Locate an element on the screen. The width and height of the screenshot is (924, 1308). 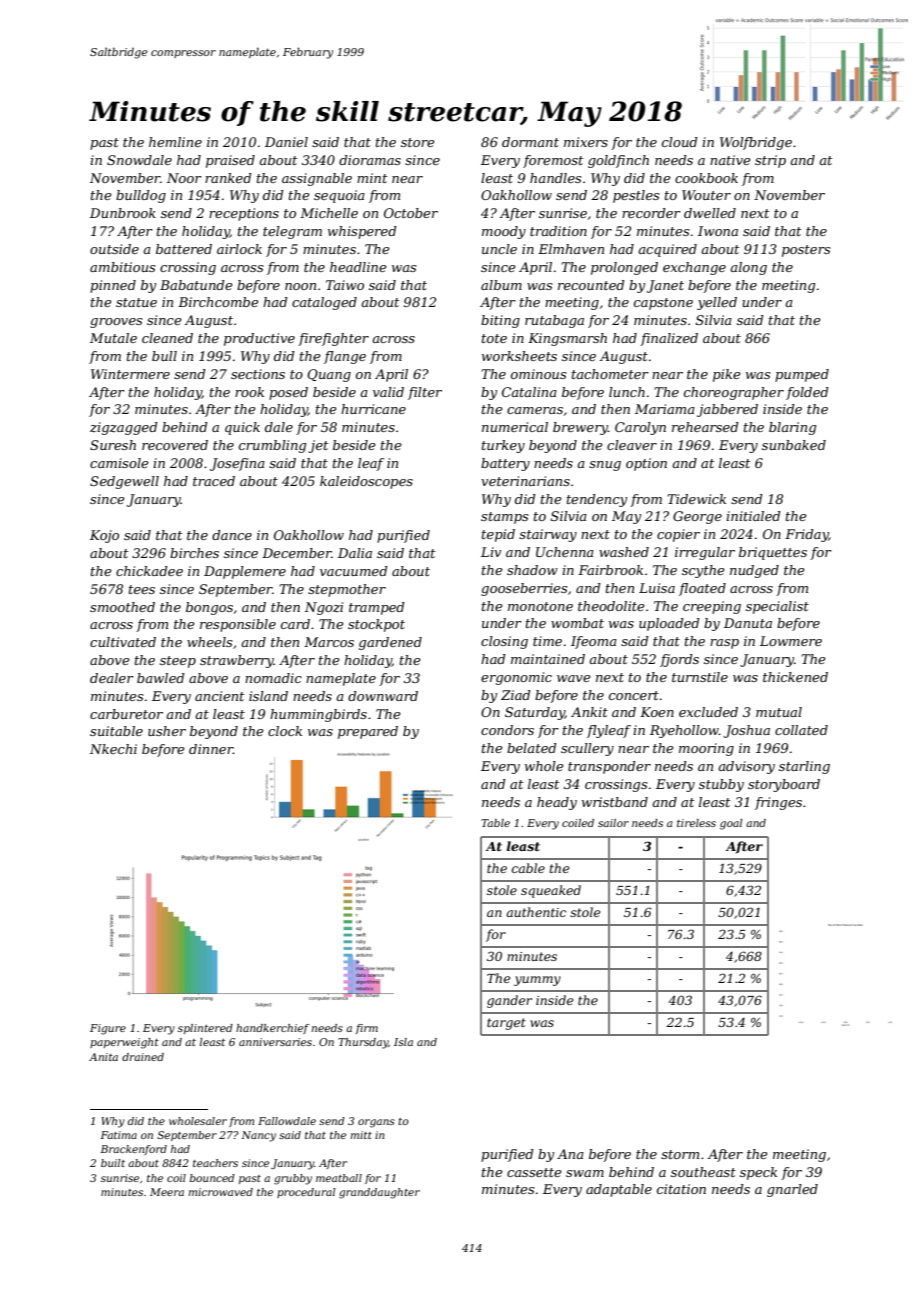
hemline is located at coordinates (175, 142).
